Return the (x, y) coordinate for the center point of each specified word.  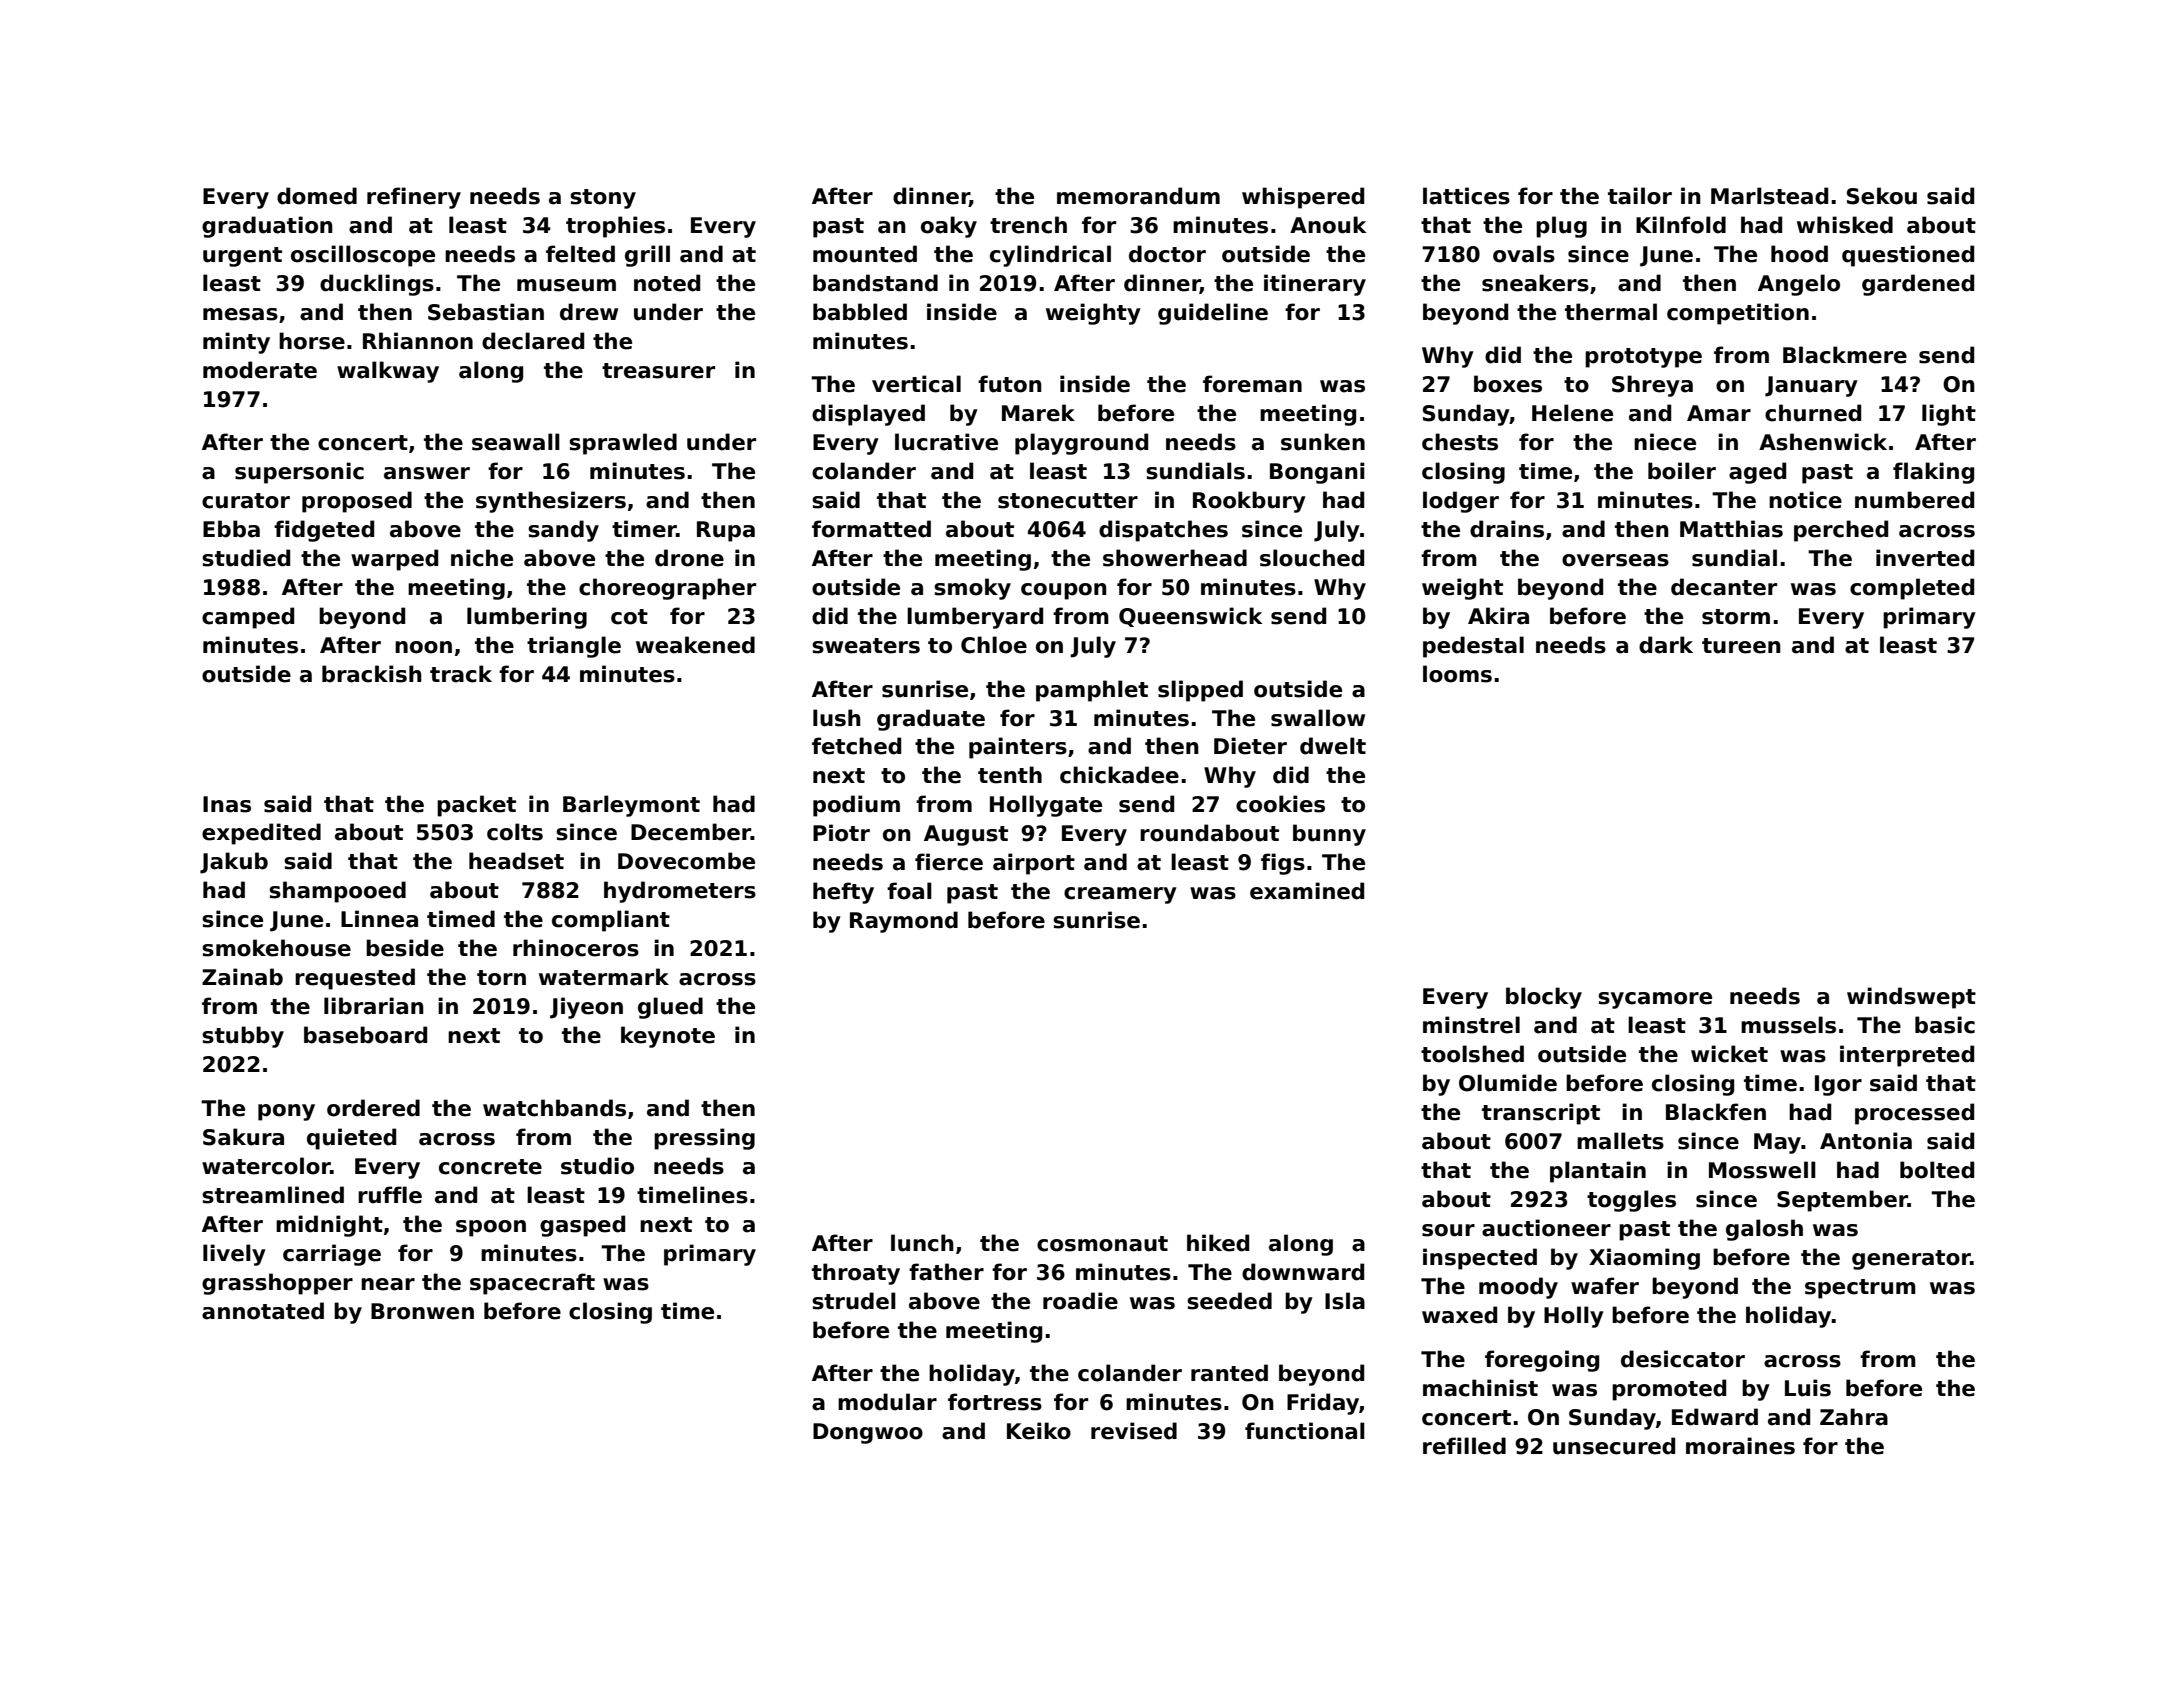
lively (234, 1255)
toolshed (1472, 1054)
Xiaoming (1644, 1259)
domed (317, 196)
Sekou (1882, 196)
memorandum (1138, 196)
